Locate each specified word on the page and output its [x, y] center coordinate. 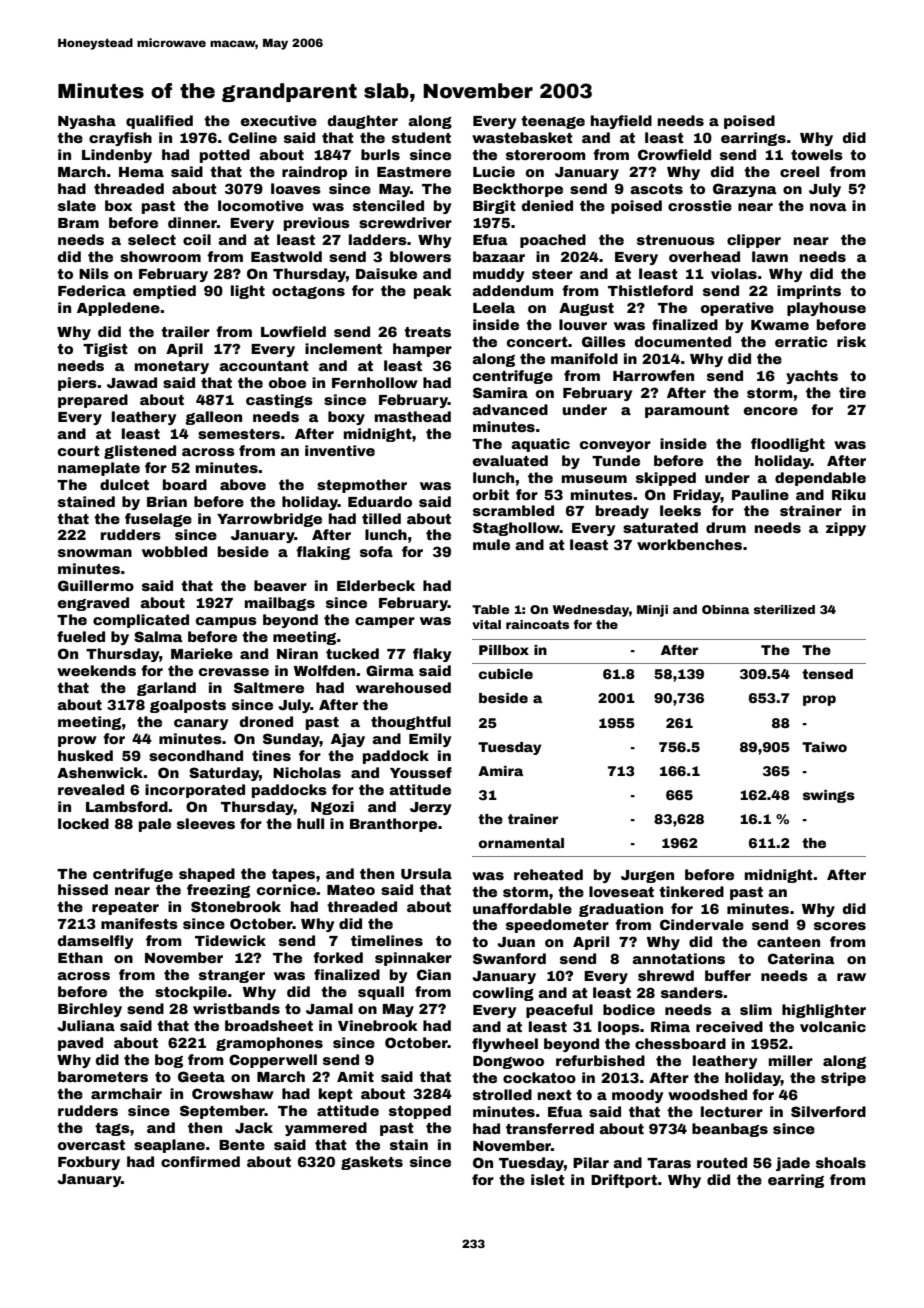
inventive [340, 450]
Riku [849, 494]
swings [829, 796]
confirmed [200, 1161]
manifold [584, 358]
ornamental [521, 843]
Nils [94, 273]
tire [852, 392]
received [729, 1026]
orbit [491, 494]
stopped [420, 1112]
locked [83, 823]
